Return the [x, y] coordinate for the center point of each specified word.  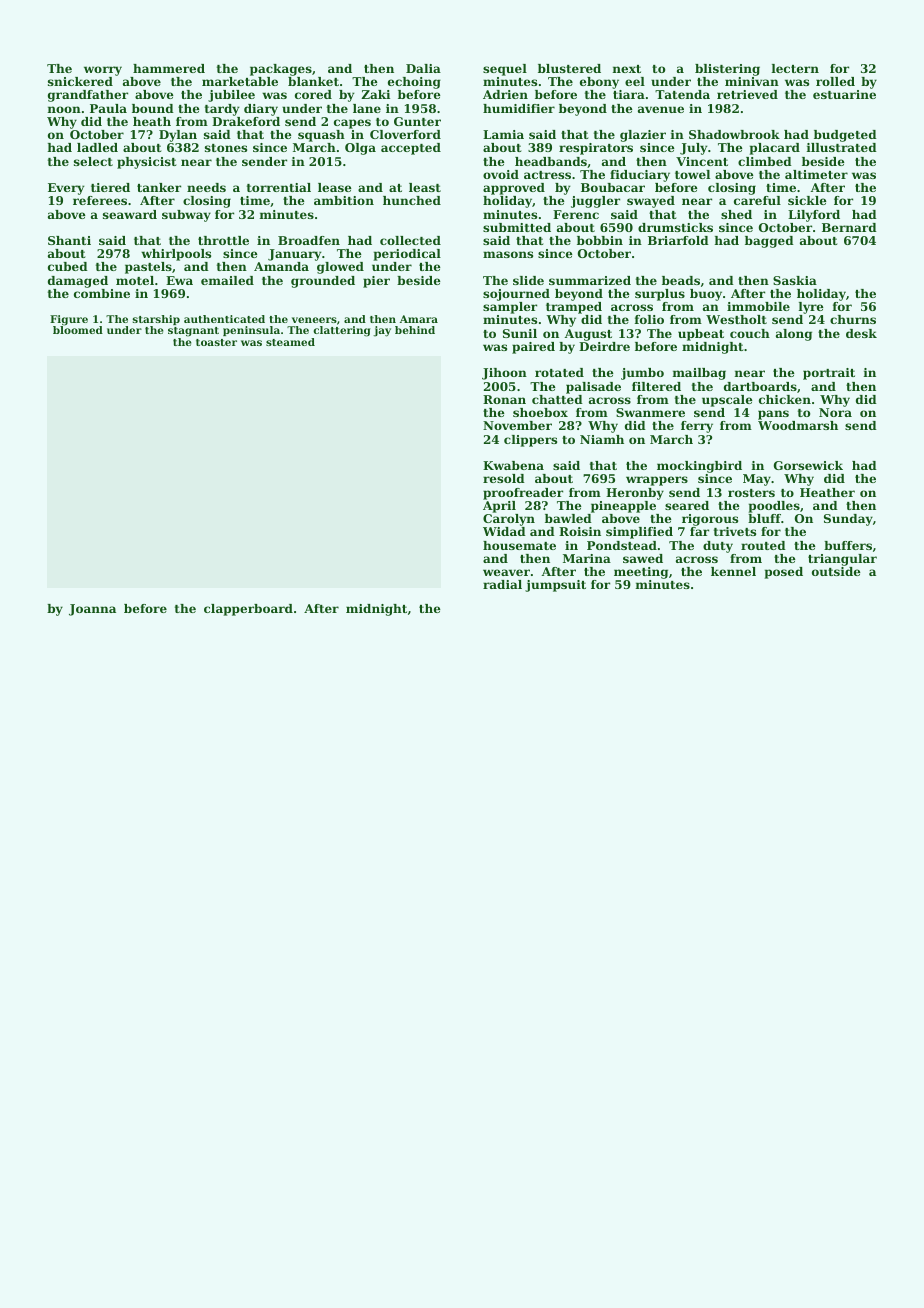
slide [528, 280]
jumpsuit [555, 586]
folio [649, 319]
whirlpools [176, 255]
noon [64, 109]
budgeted [845, 136]
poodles [774, 507]
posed [784, 573]
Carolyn [509, 520]
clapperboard [248, 610]
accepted [411, 149]
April [499, 507]
